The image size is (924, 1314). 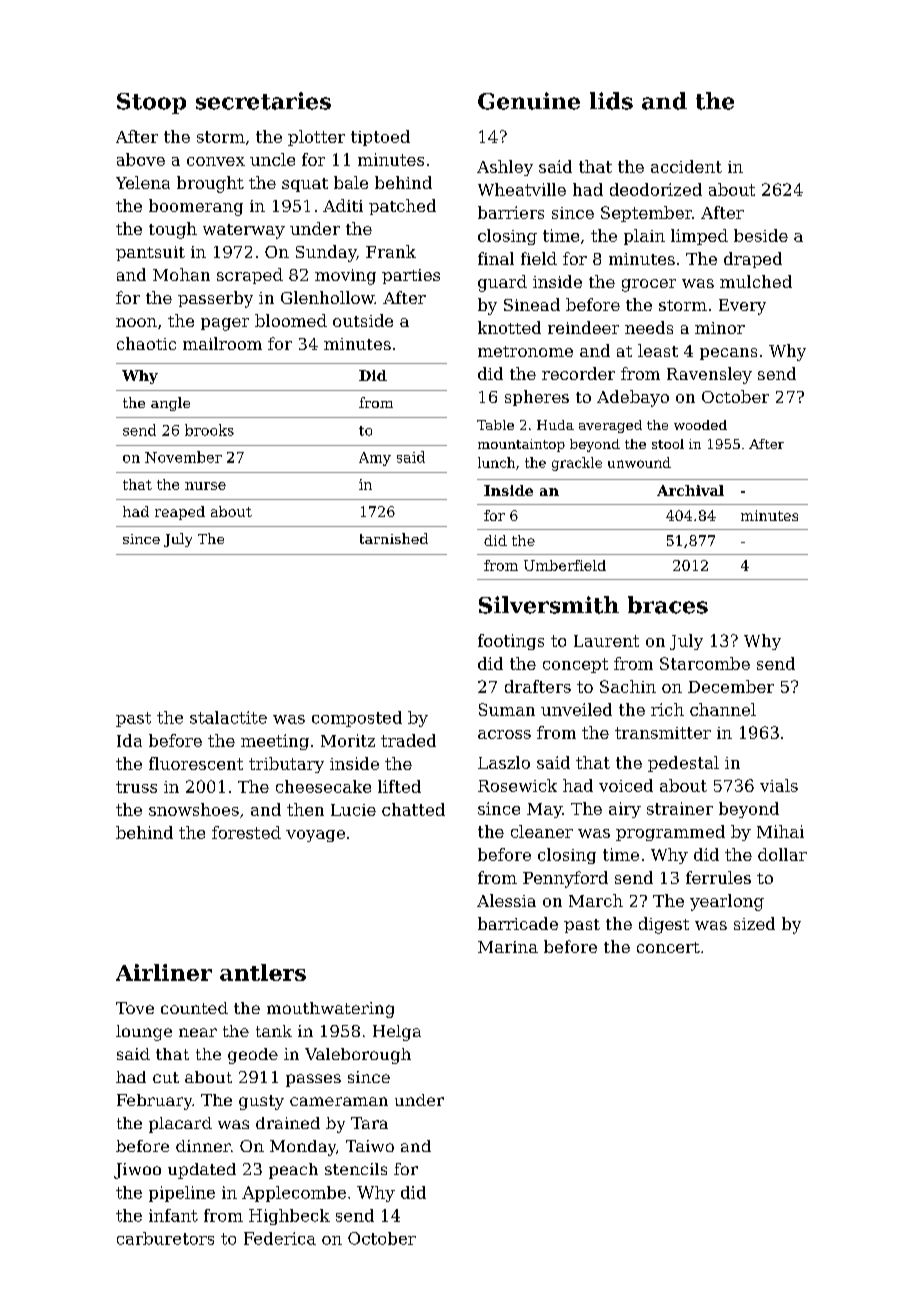 What do you see at coordinates (686, 166) in the document?
I see `accident` at bounding box center [686, 166].
